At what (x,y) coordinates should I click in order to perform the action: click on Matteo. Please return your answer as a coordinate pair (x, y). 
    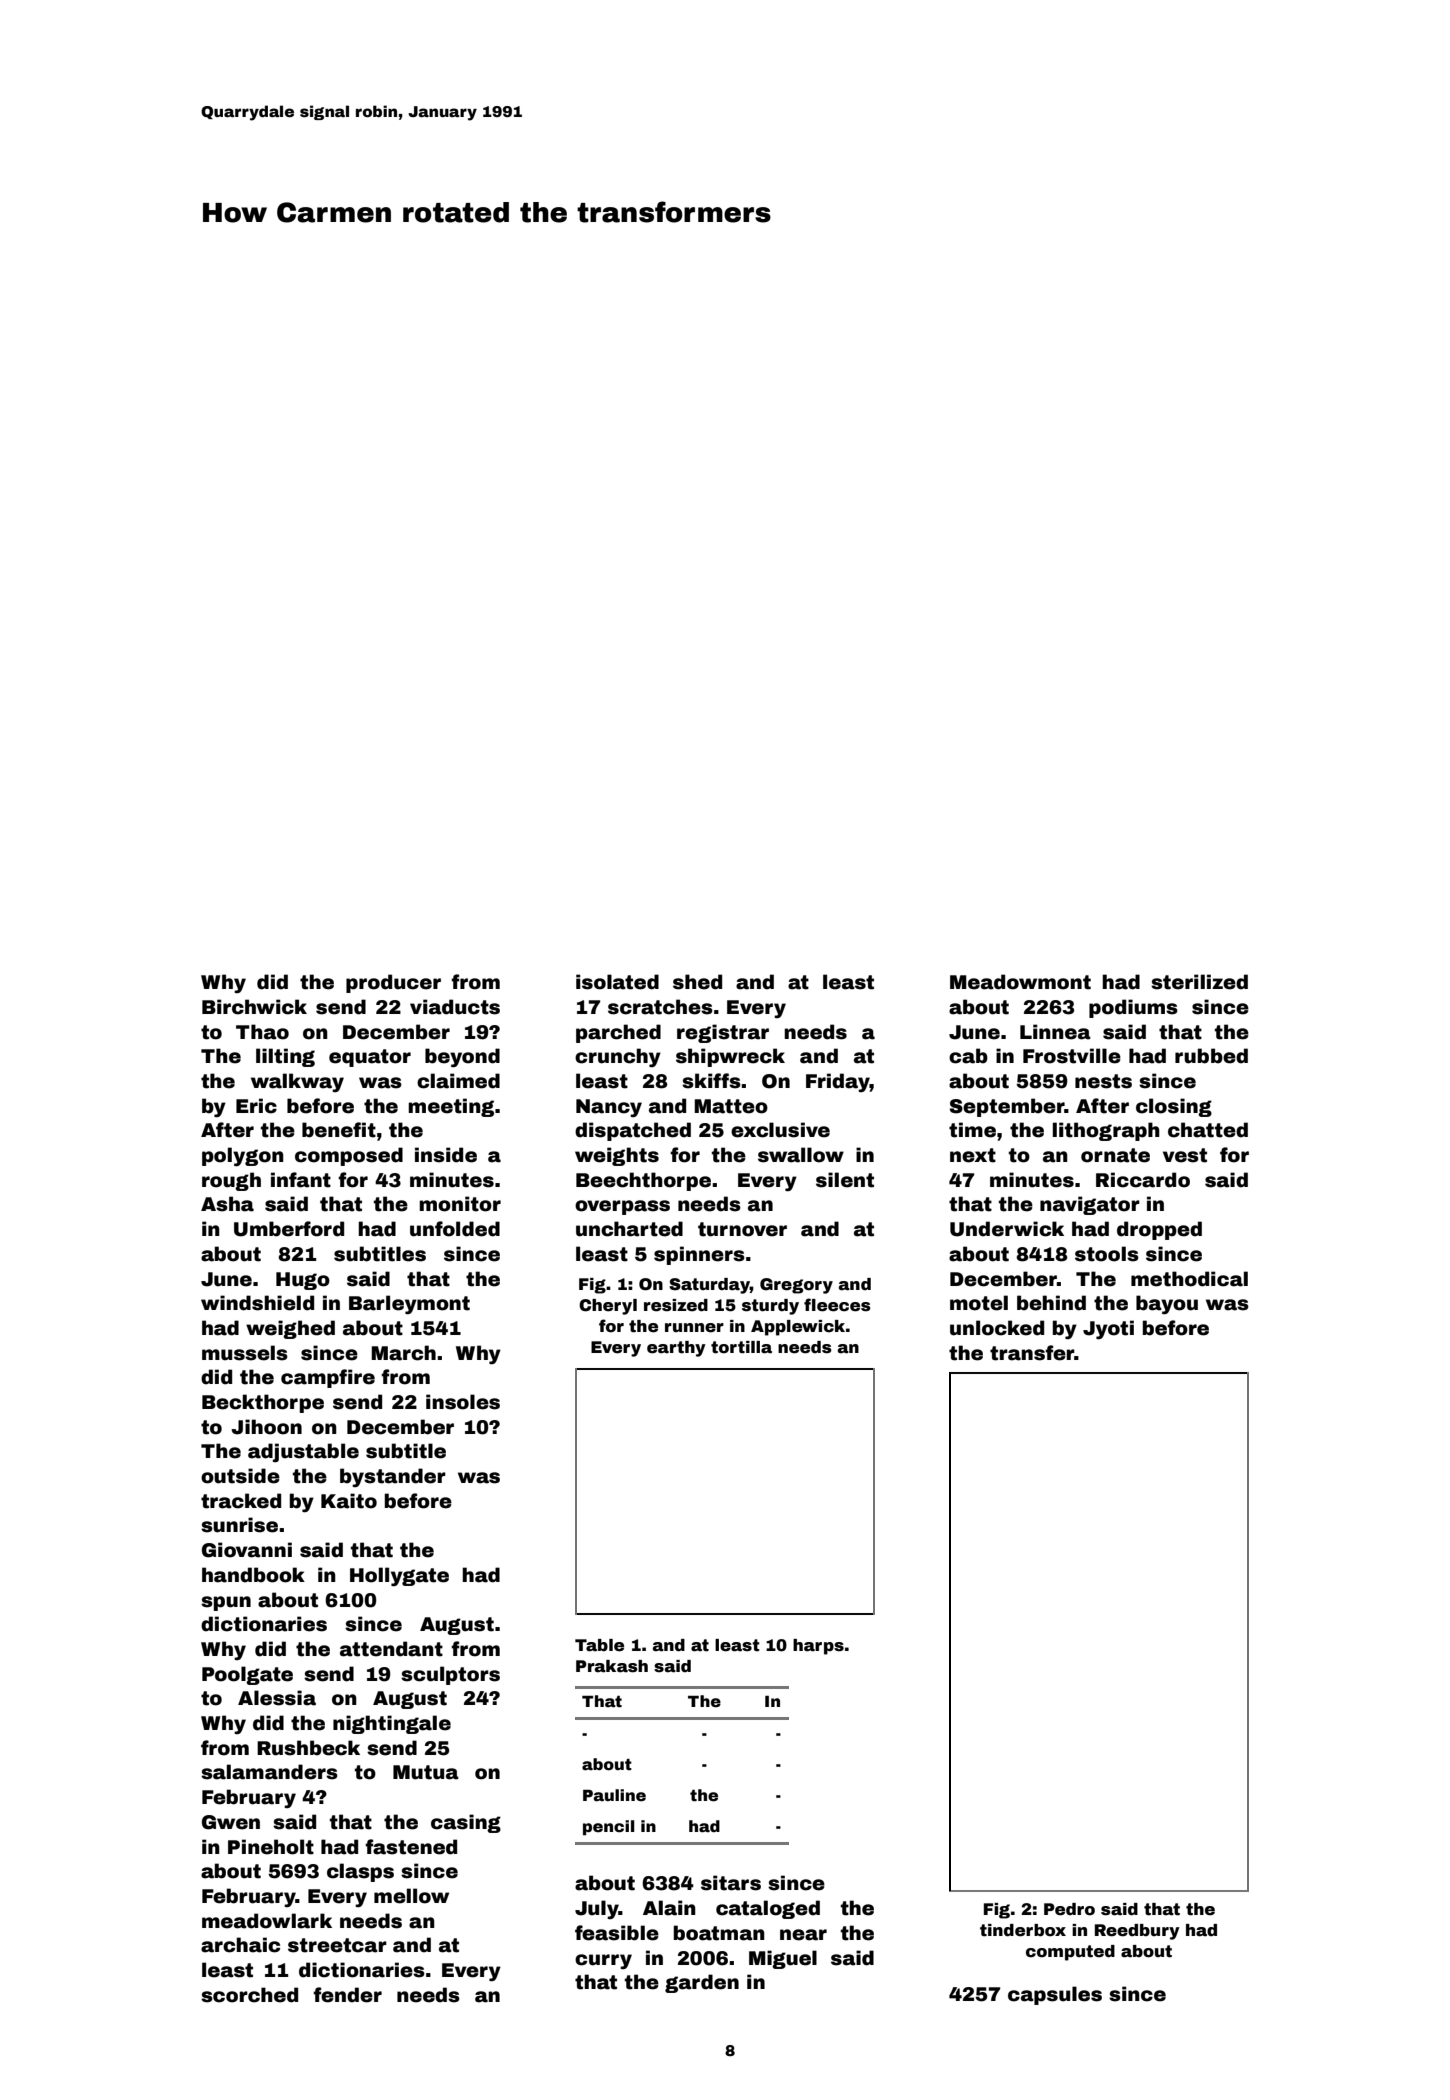
    Looking at the image, I should click on (731, 1106).
